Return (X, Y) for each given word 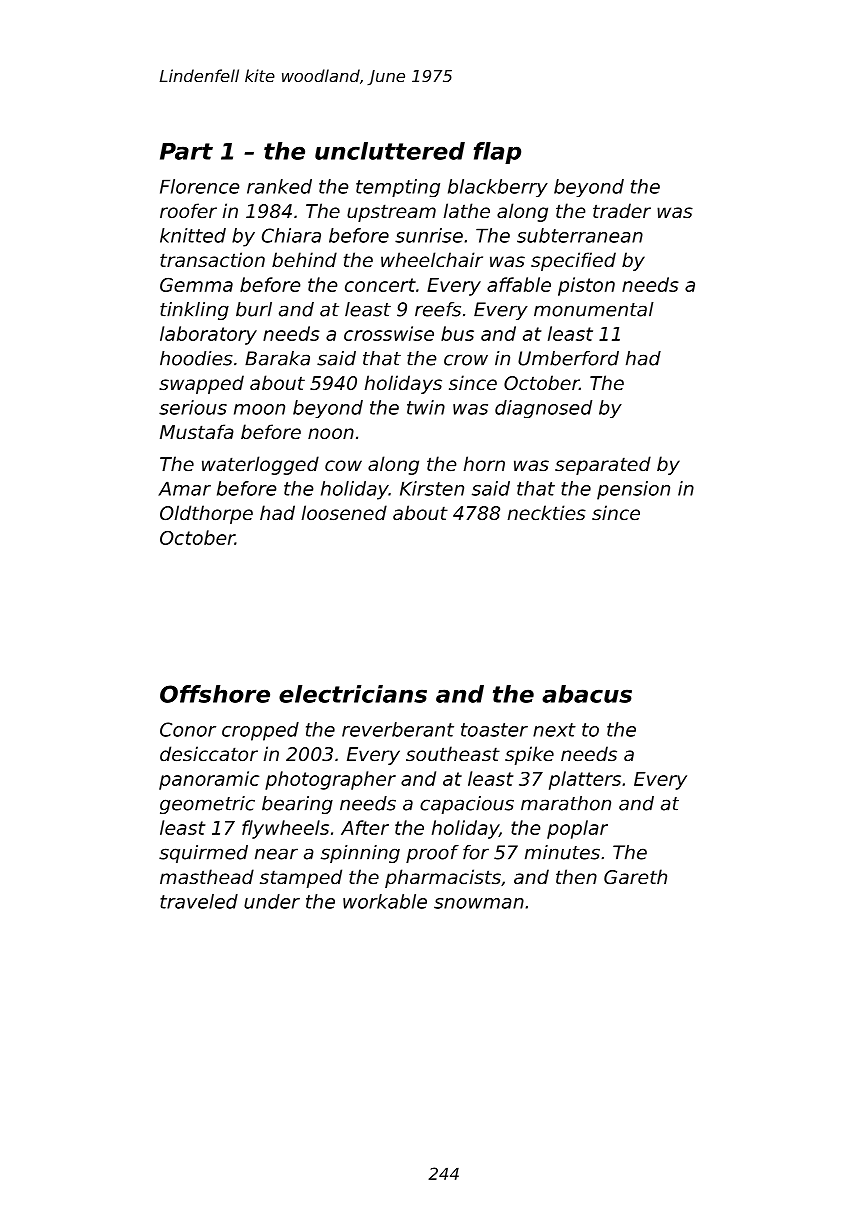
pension (633, 490)
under (272, 901)
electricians (353, 694)
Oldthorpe (206, 514)
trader (622, 210)
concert (380, 285)
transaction (212, 259)
